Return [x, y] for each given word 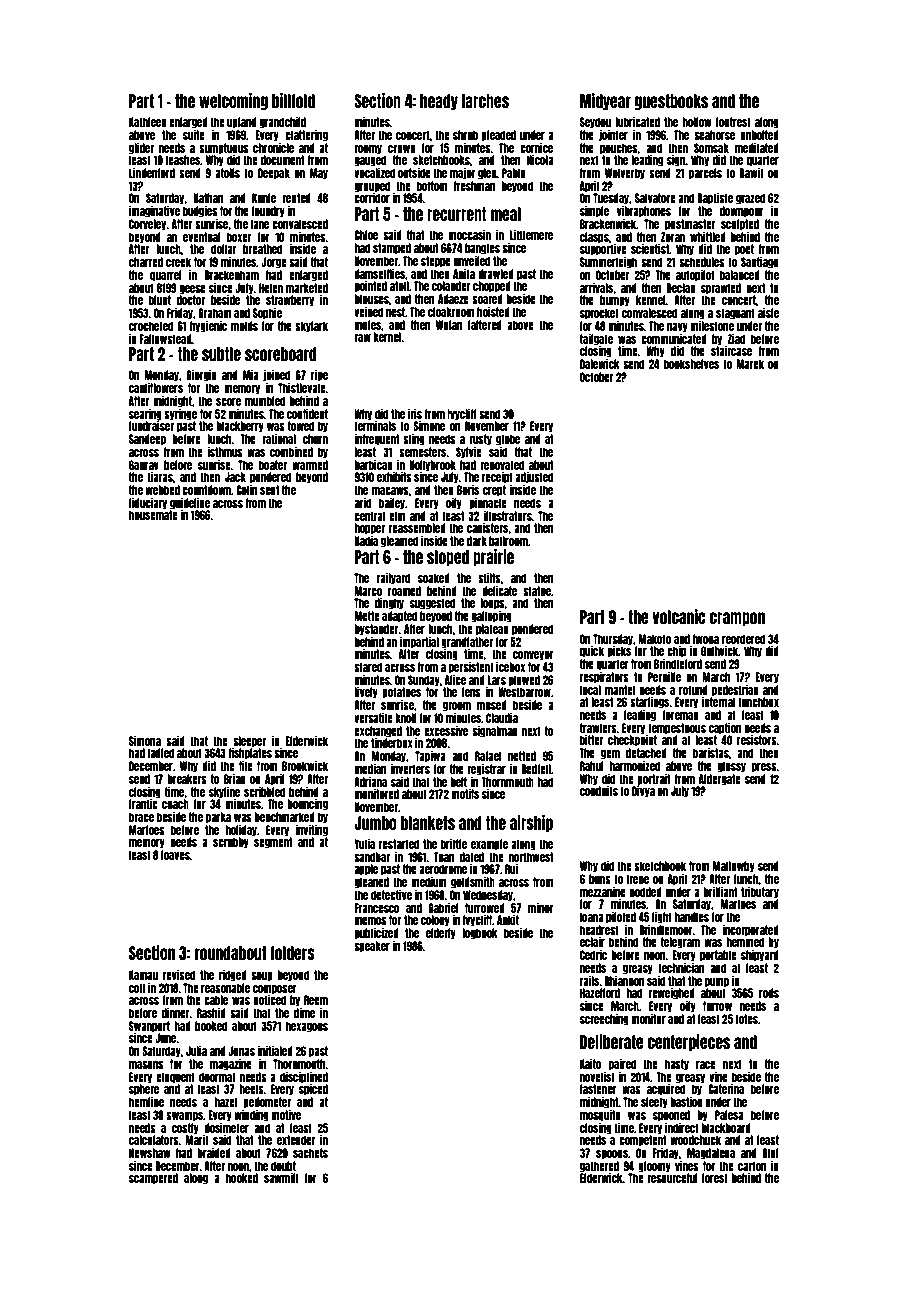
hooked [242, 1178]
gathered [599, 1167]
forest [715, 1178]
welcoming [233, 101]
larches [485, 101]
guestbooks [671, 102]
